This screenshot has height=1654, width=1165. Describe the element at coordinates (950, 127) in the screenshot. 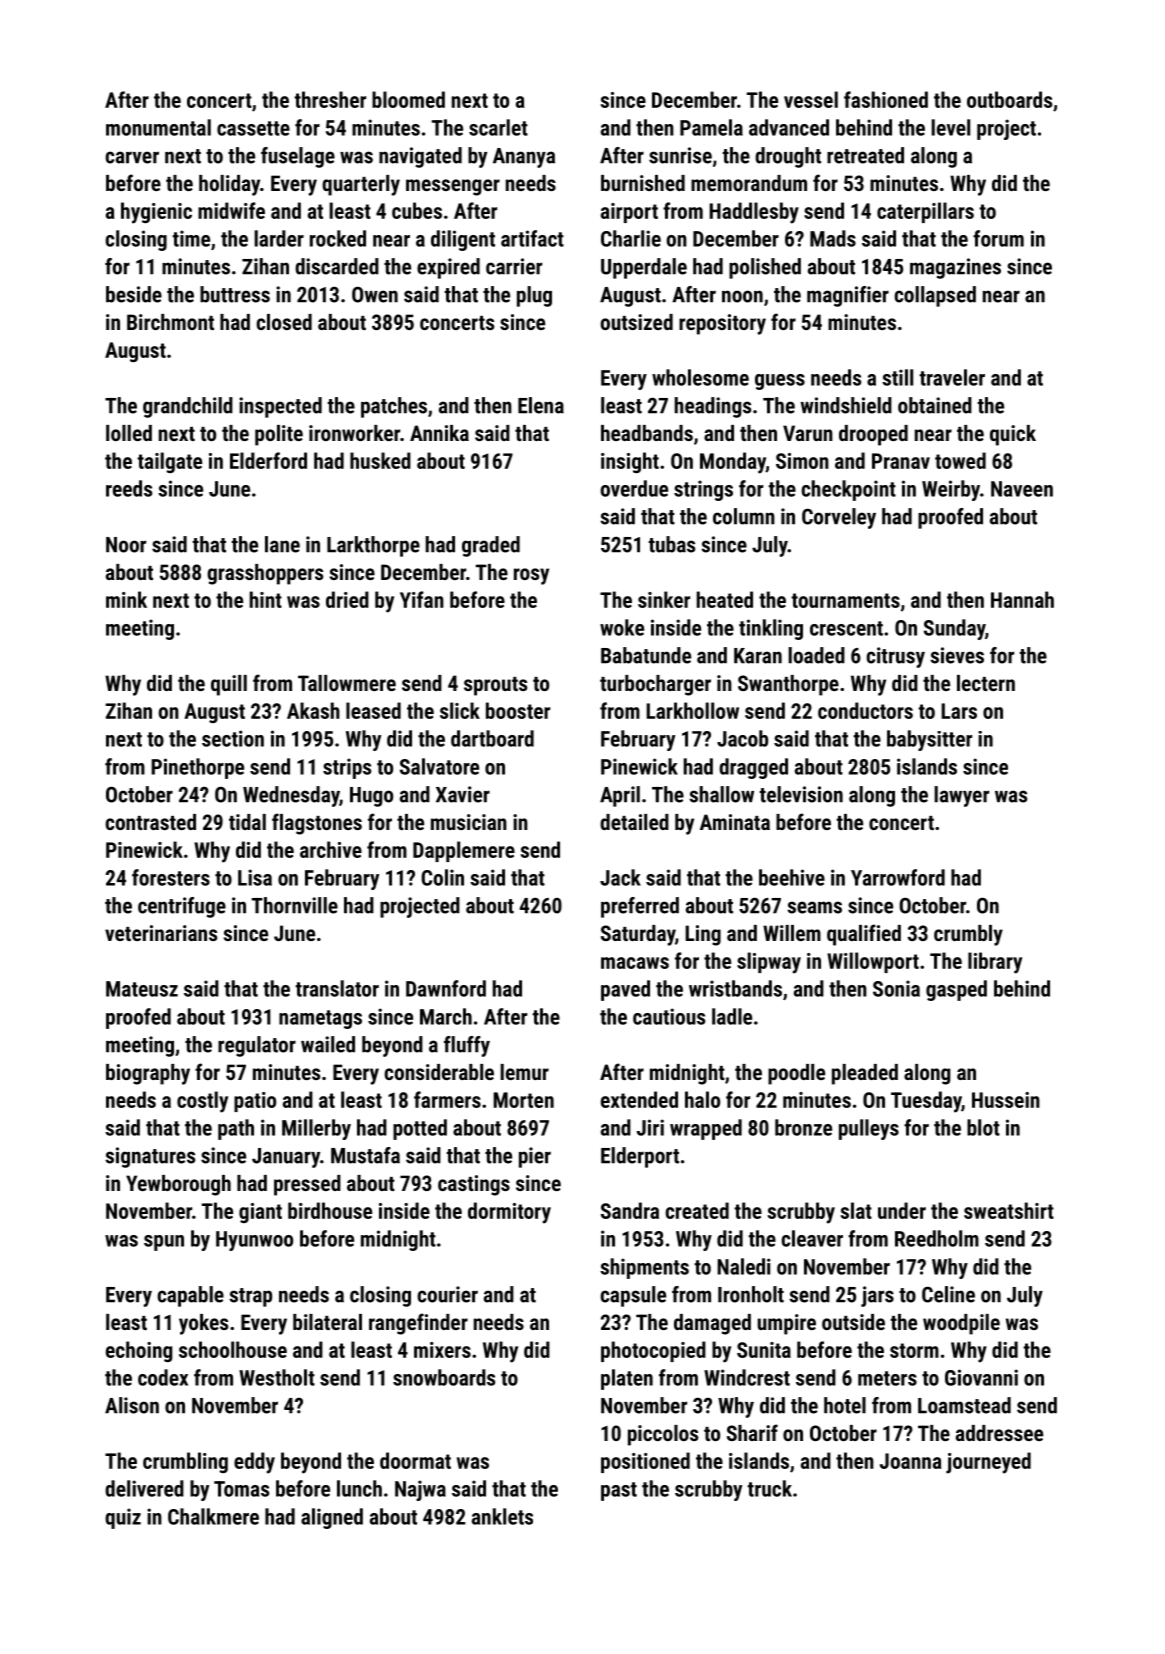

I see `level` at that location.
